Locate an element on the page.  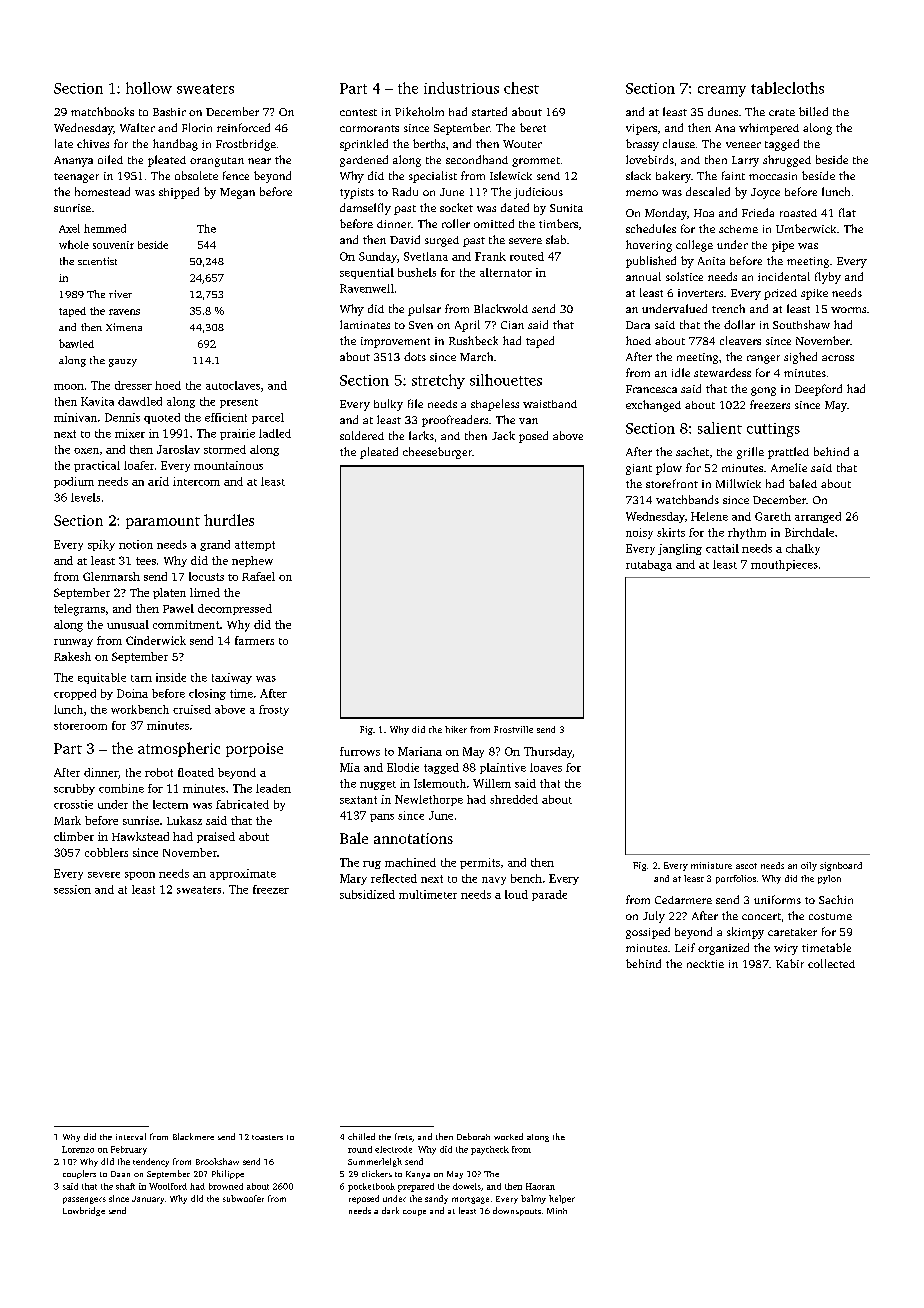
collected is located at coordinates (831, 963).
